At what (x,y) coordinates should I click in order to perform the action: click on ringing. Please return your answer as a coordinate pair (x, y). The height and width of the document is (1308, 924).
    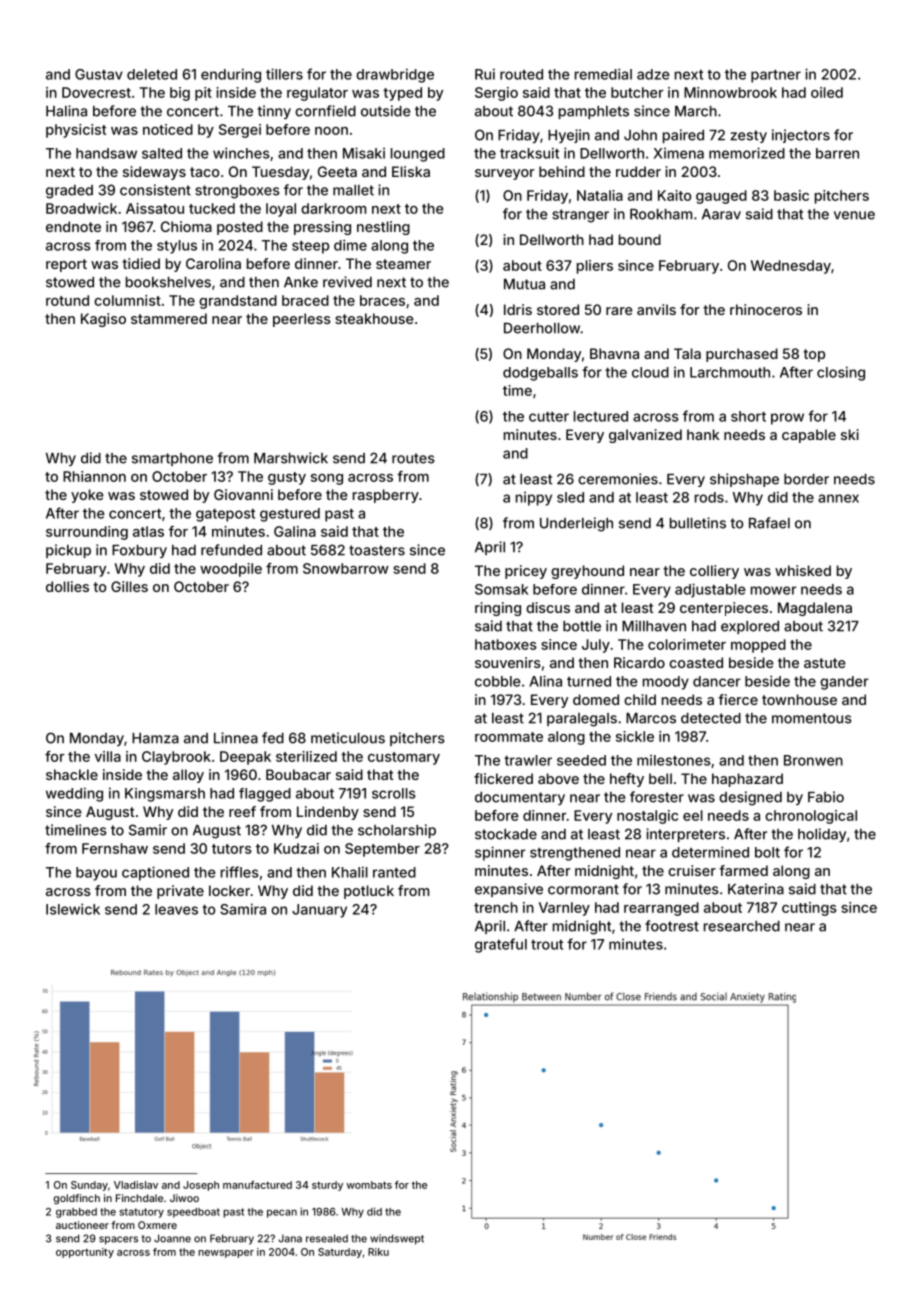
    Looking at the image, I should click on (498, 609).
